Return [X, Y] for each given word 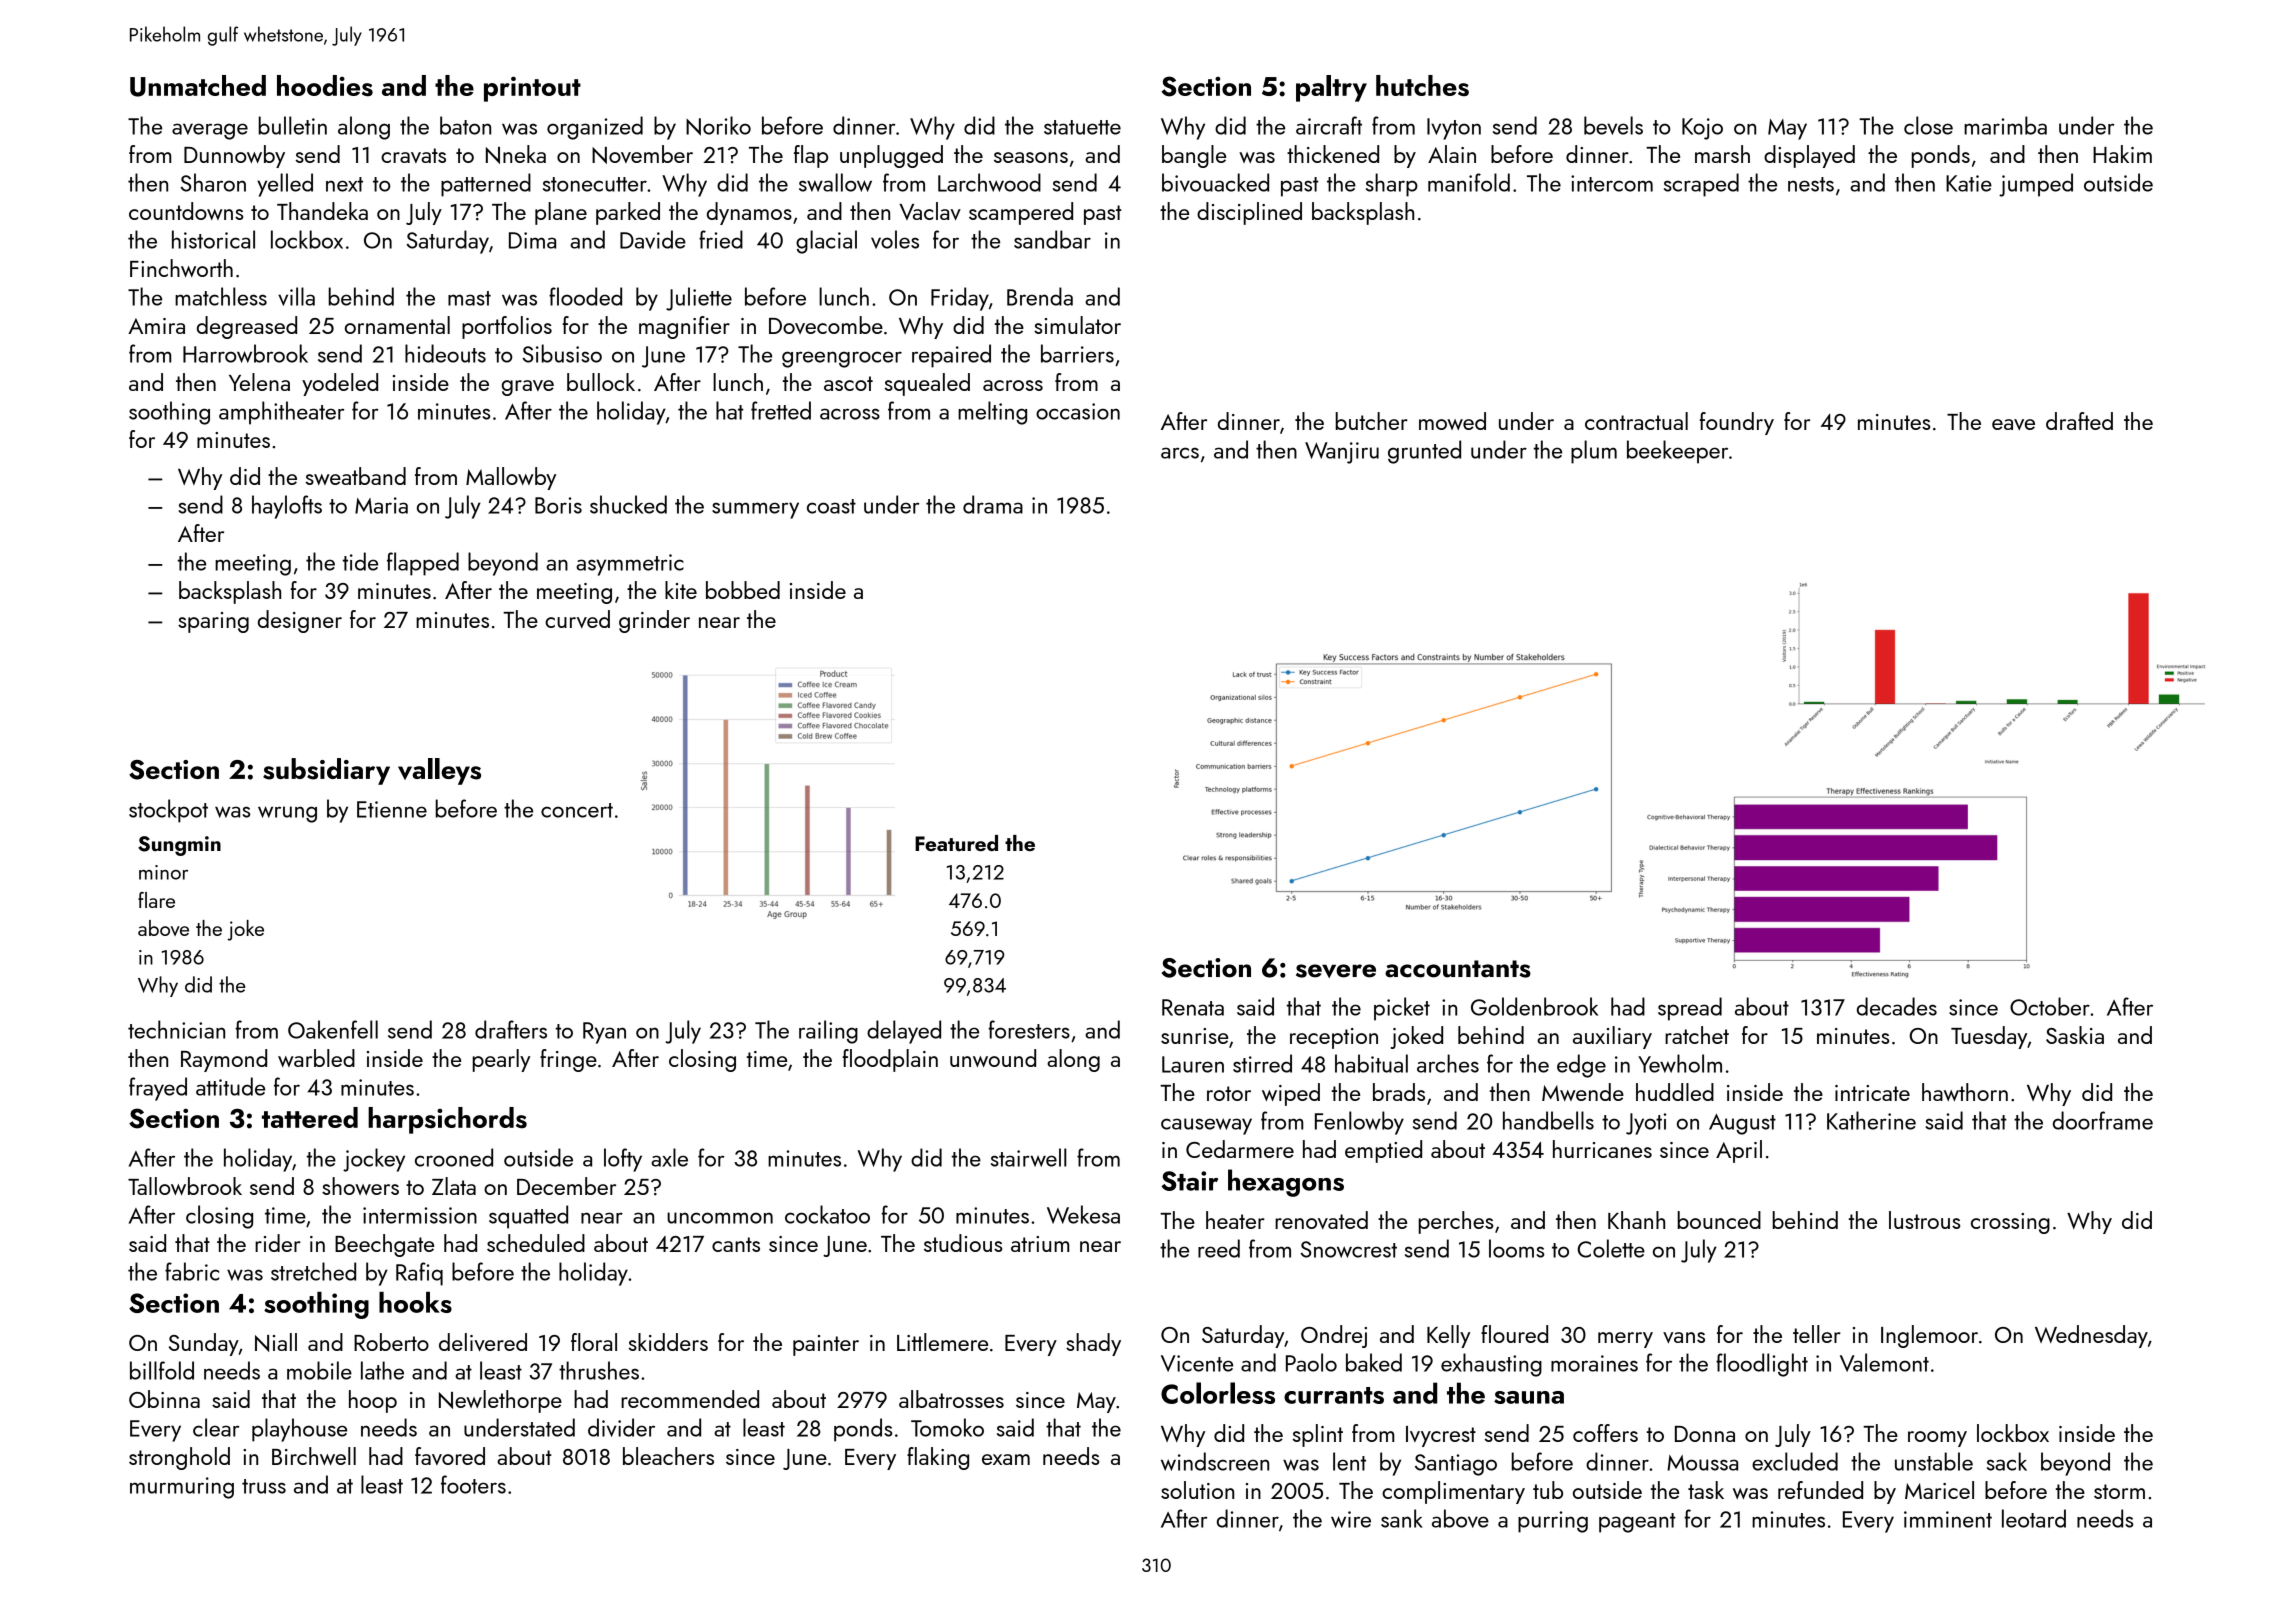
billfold [162, 1370]
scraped [1701, 185]
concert [577, 810]
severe [1336, 971]
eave [2013, 424]
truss [264, 1486]
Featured [956, 843]
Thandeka [322, 211]
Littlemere [942, 1342]
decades [1897, 1006]
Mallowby [511, 478]
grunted [1424, 452]
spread [1690, 1009]
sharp [1392, 185]
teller [1817, 1334]
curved [577, 619]
